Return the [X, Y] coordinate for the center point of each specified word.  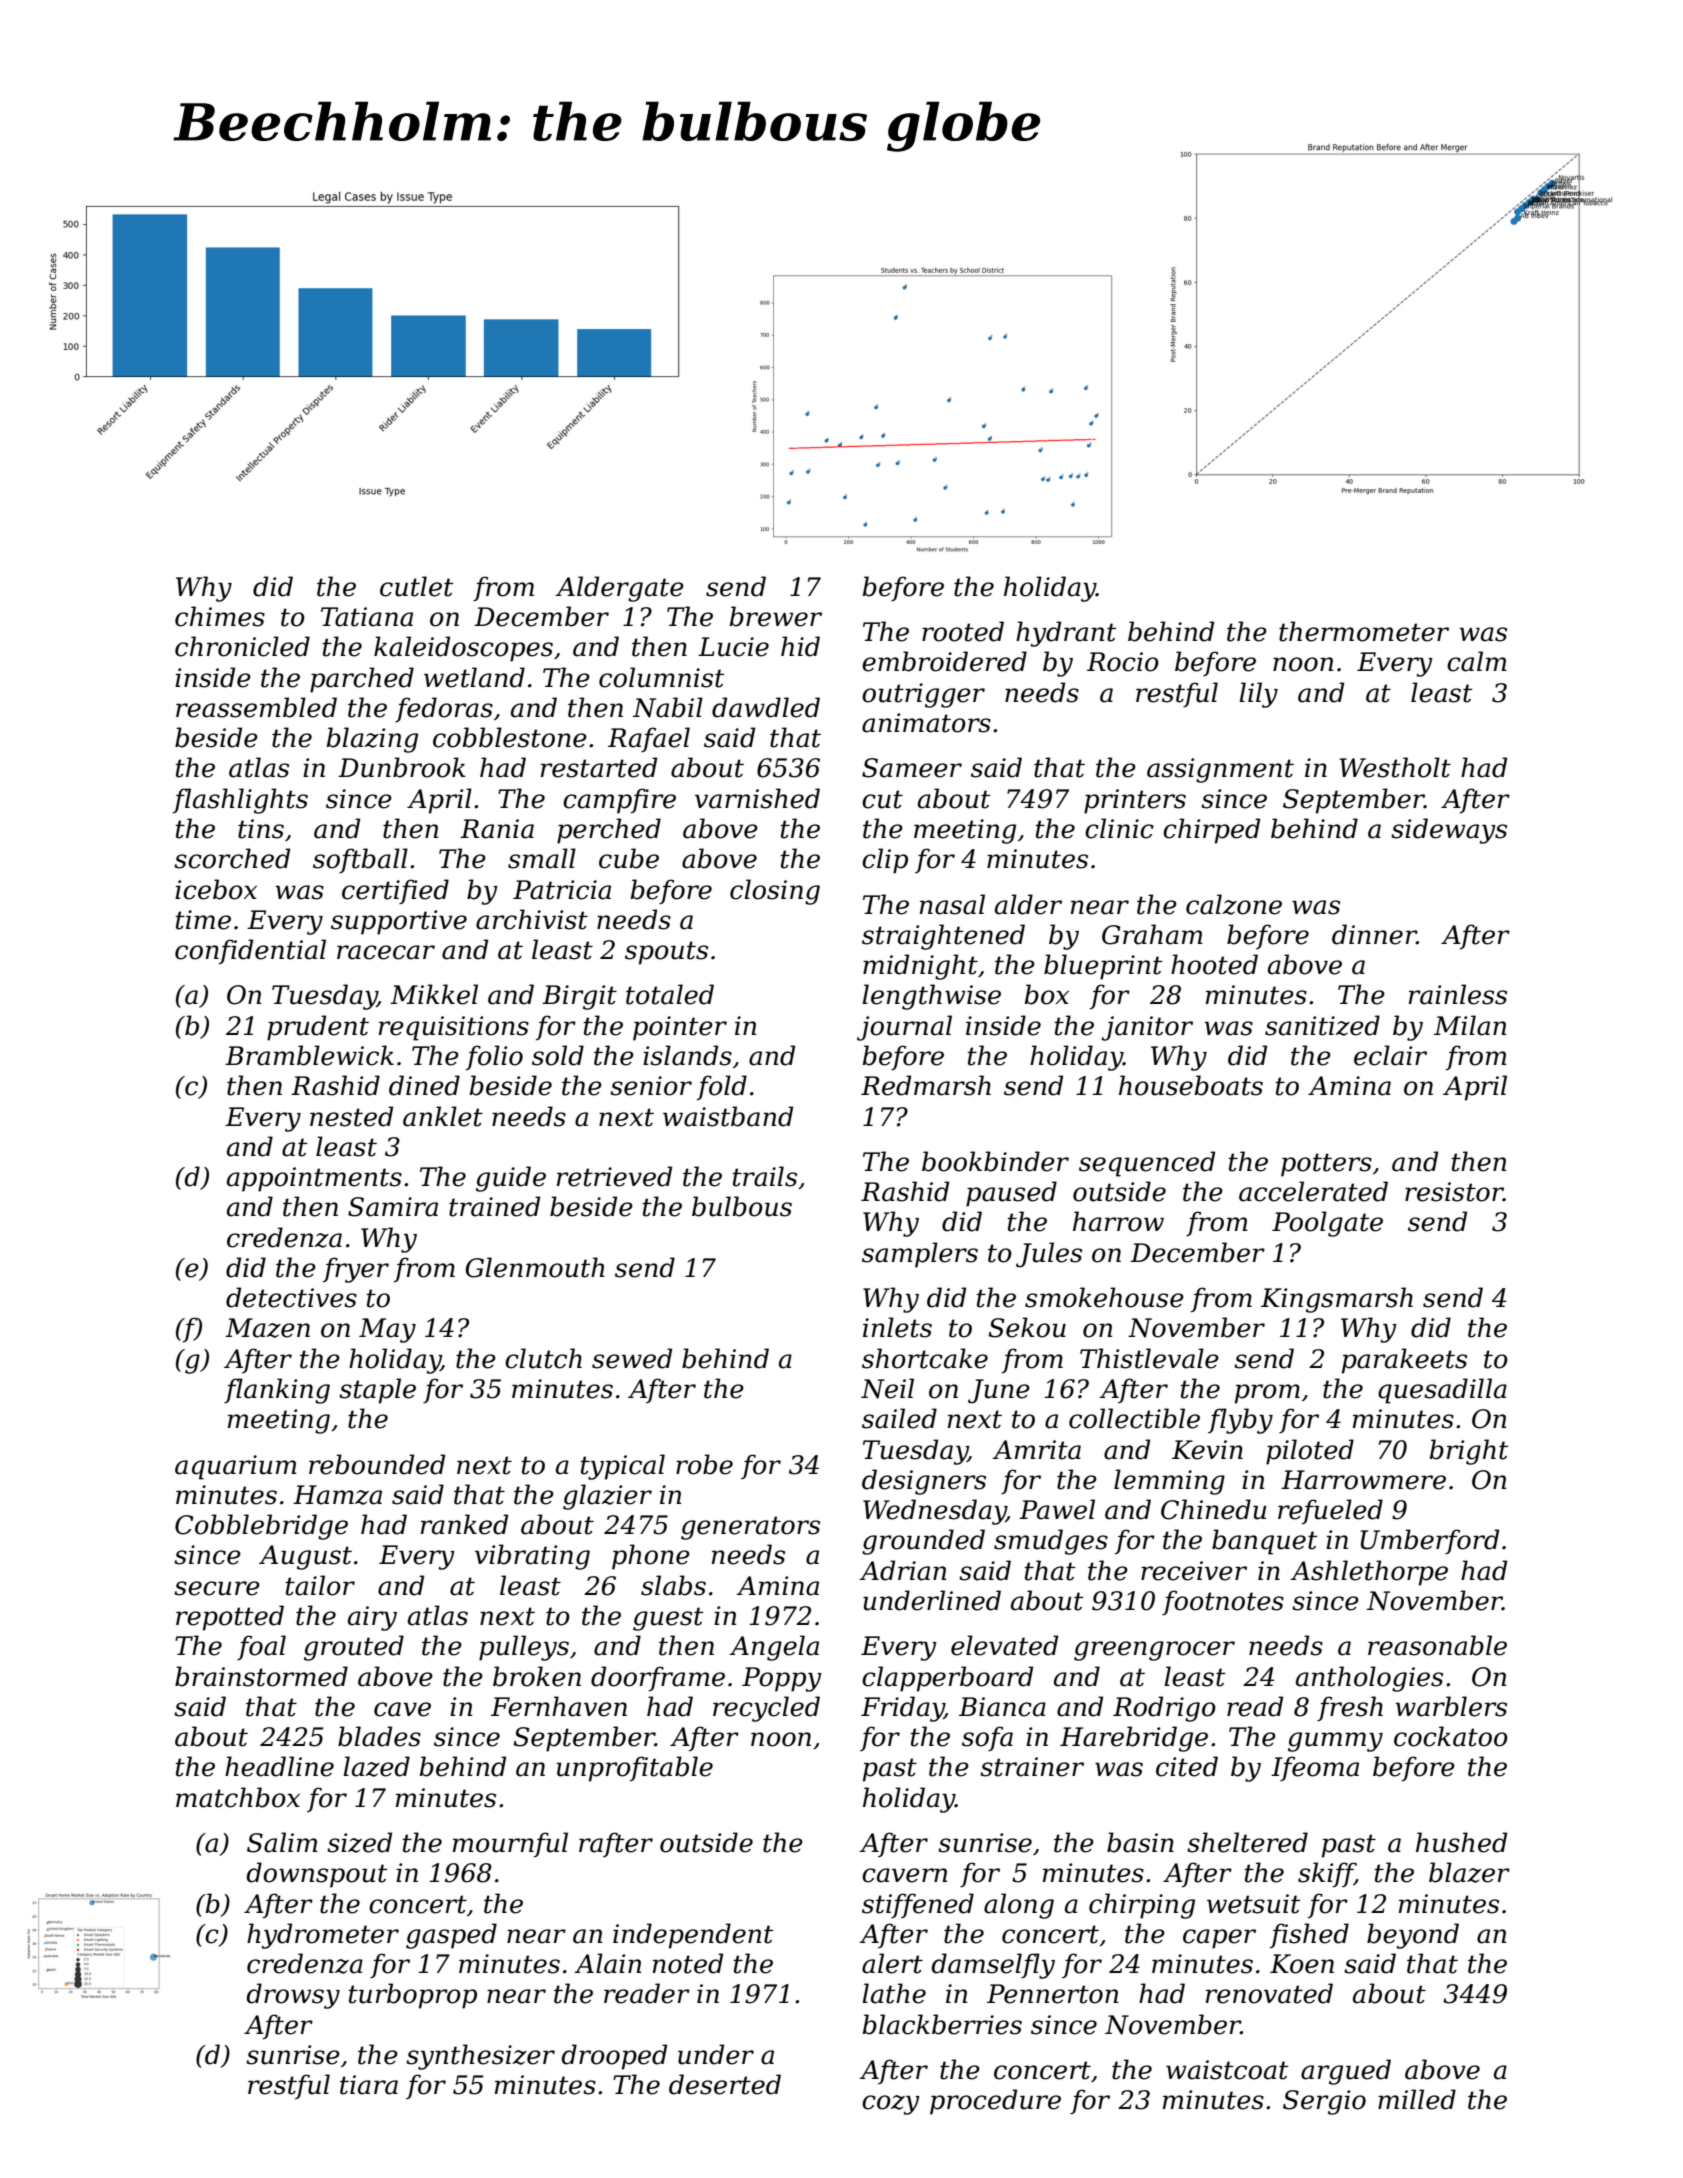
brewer [776, 616]
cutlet [416, 586]
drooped [614, 2057]
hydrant [1066, 634]
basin [1140, 1842]
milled [1417, 2099]
